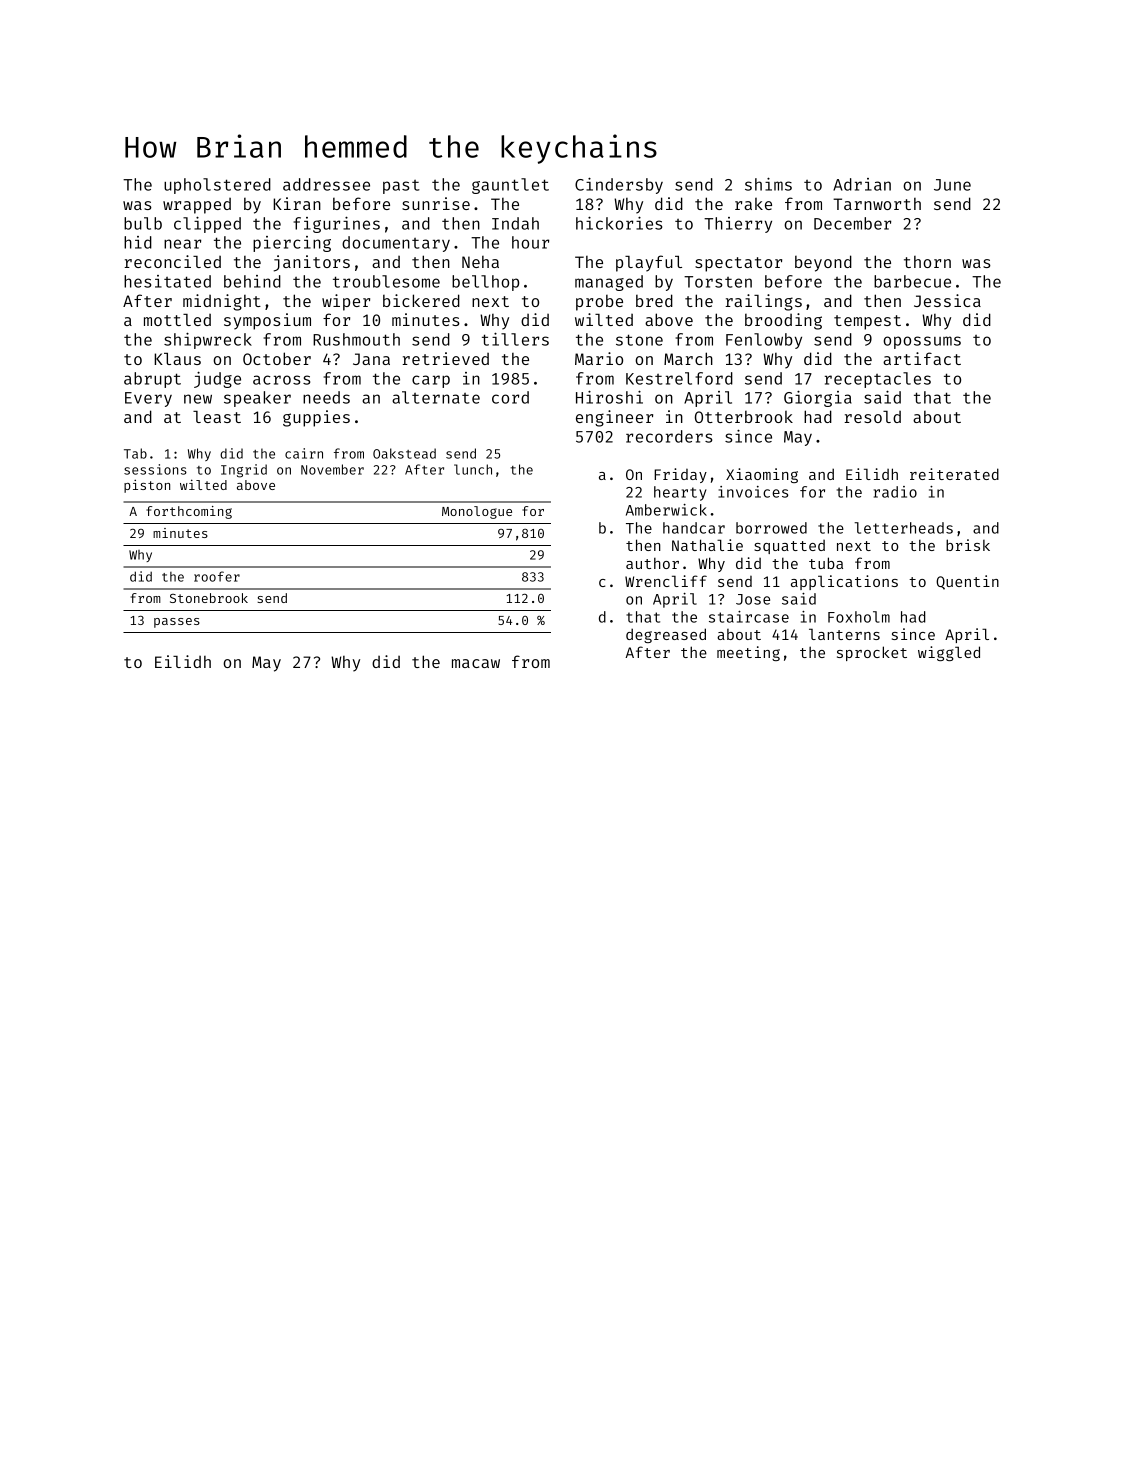  I want to click on bred, so click(654, 300).
